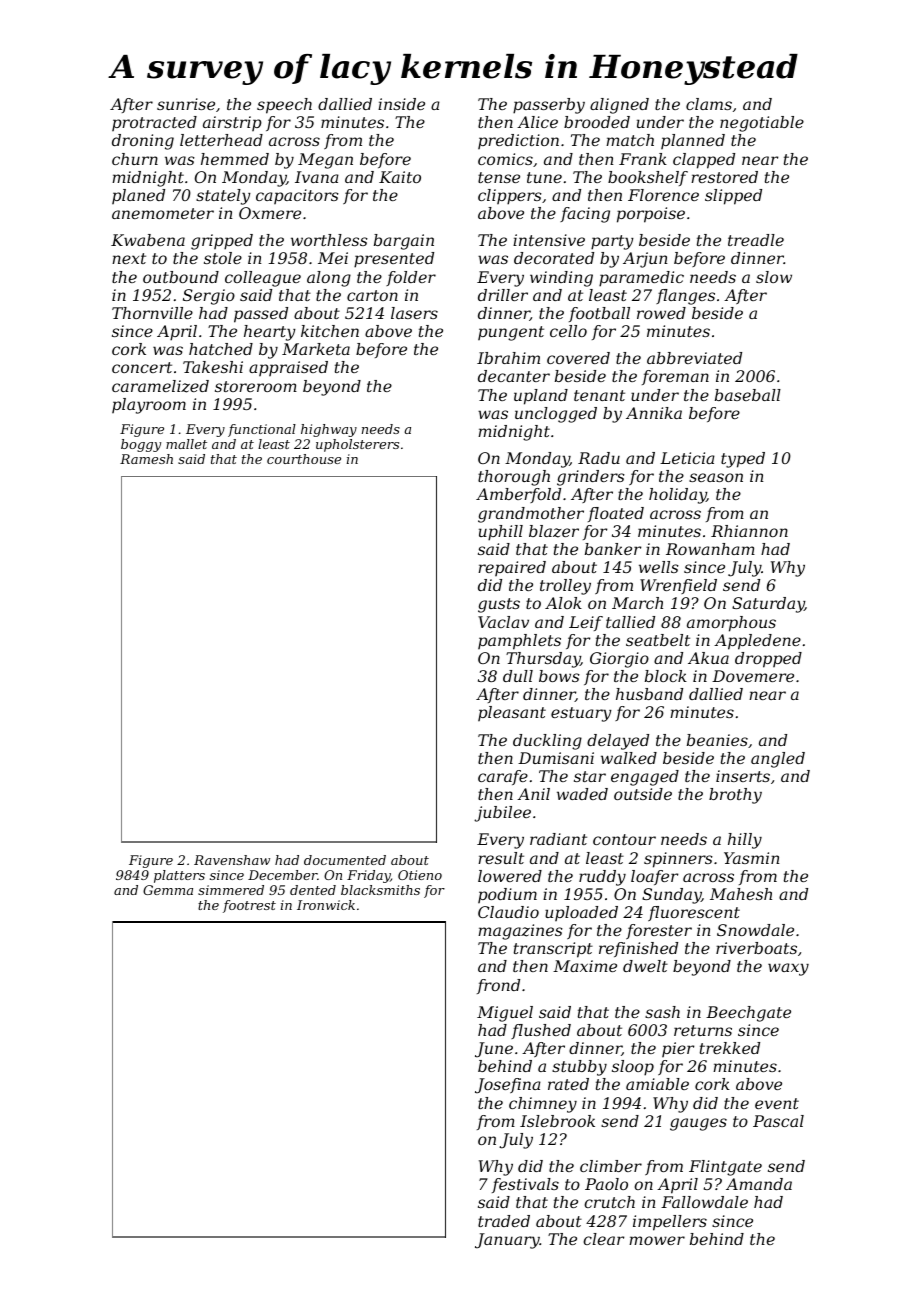  What do you see at coordinates (186, 104) in the page?
I see `sunrise` at bounding box center [186, 104].
